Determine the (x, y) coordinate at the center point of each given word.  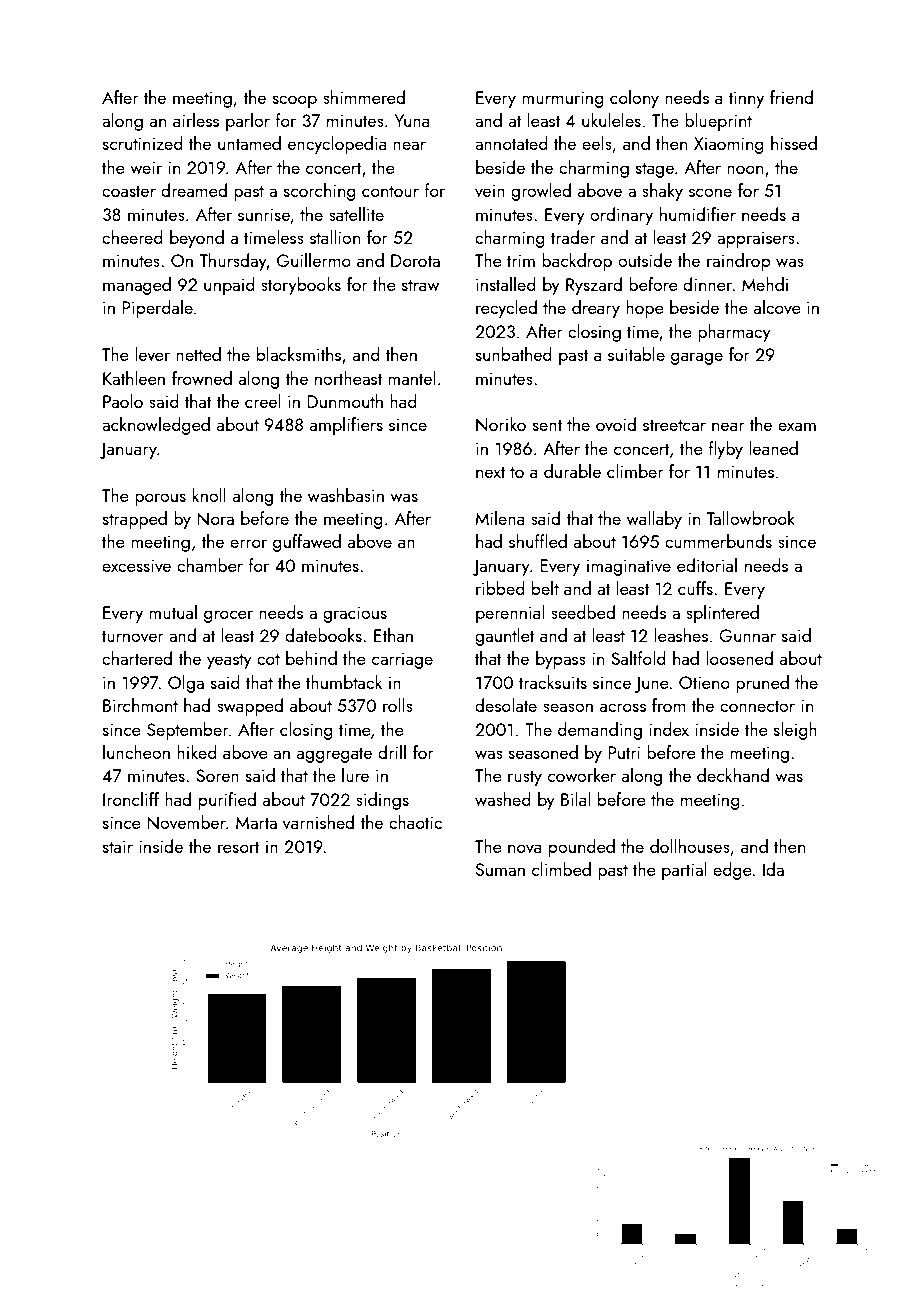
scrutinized (143, 143)
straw (420, 285)
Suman (500, 869)
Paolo (123, 401)
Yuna (412, 120)
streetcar (674, 425)
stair (118, 846)
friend (791, 97)
